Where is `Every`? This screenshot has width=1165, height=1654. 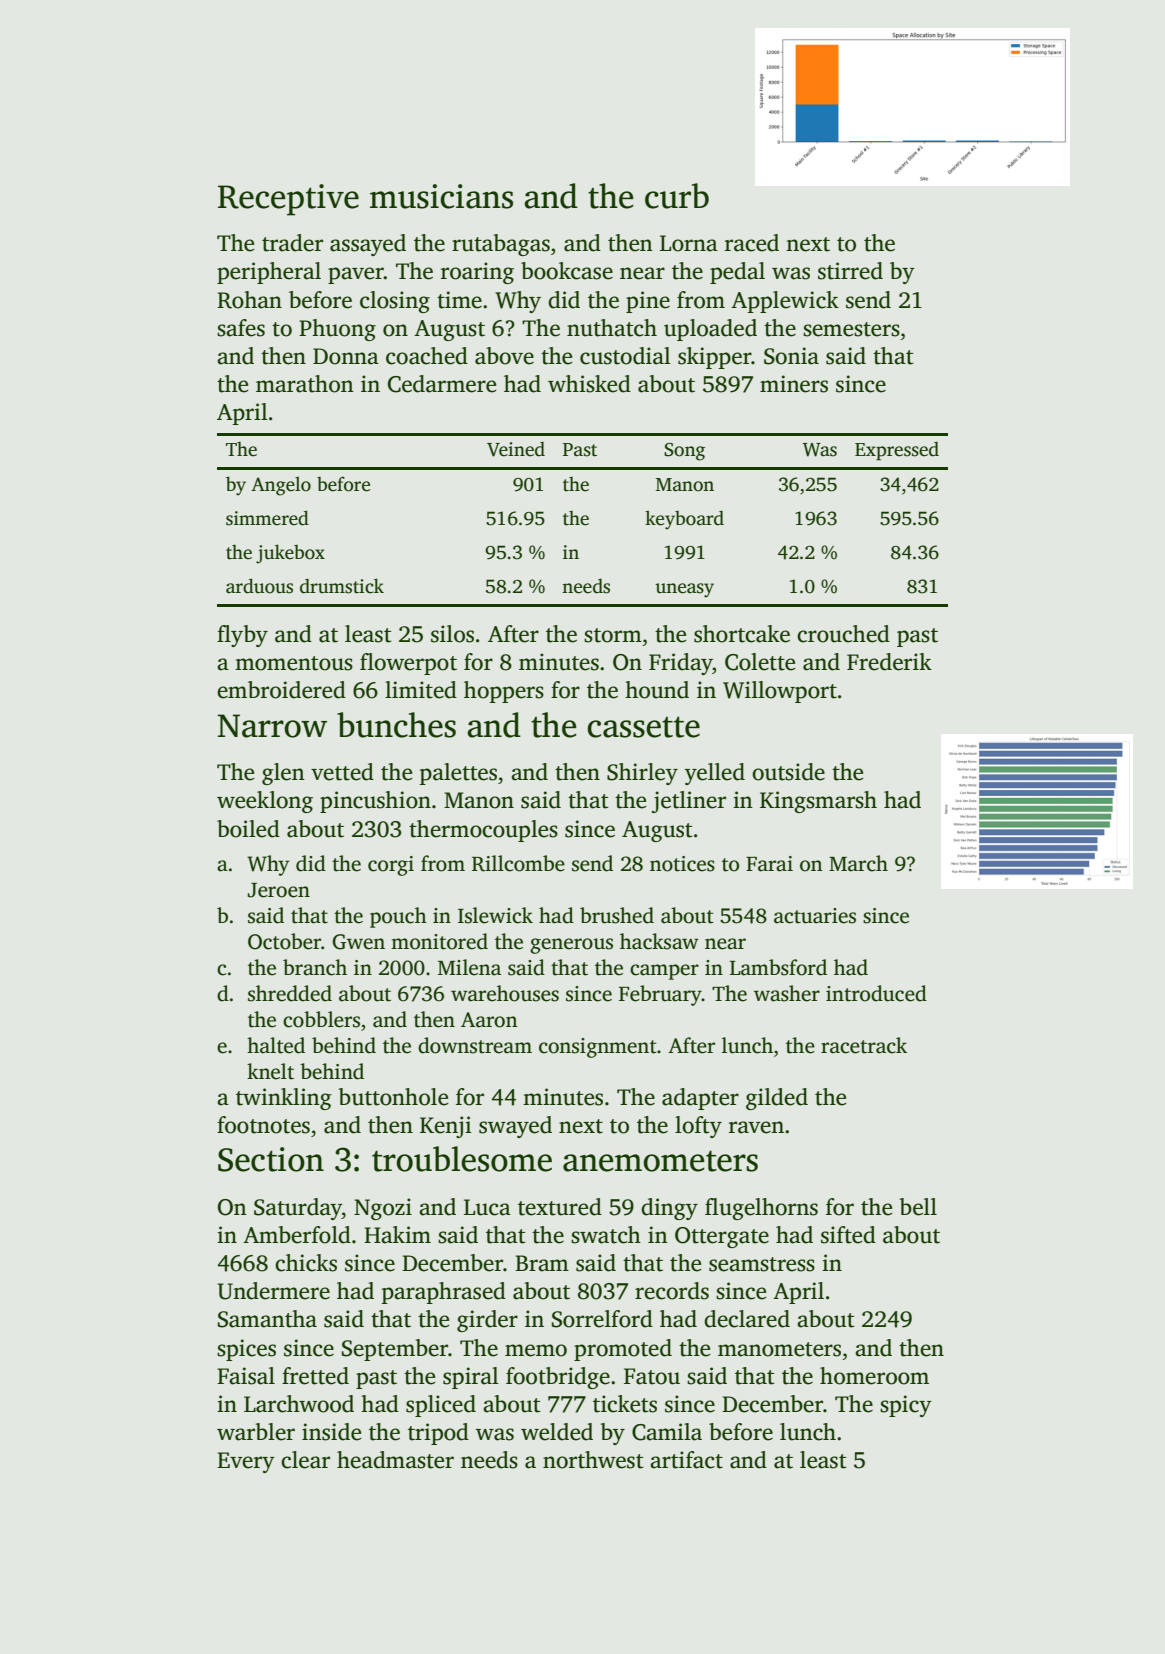 Every is located at coordinates (246, 1462).
